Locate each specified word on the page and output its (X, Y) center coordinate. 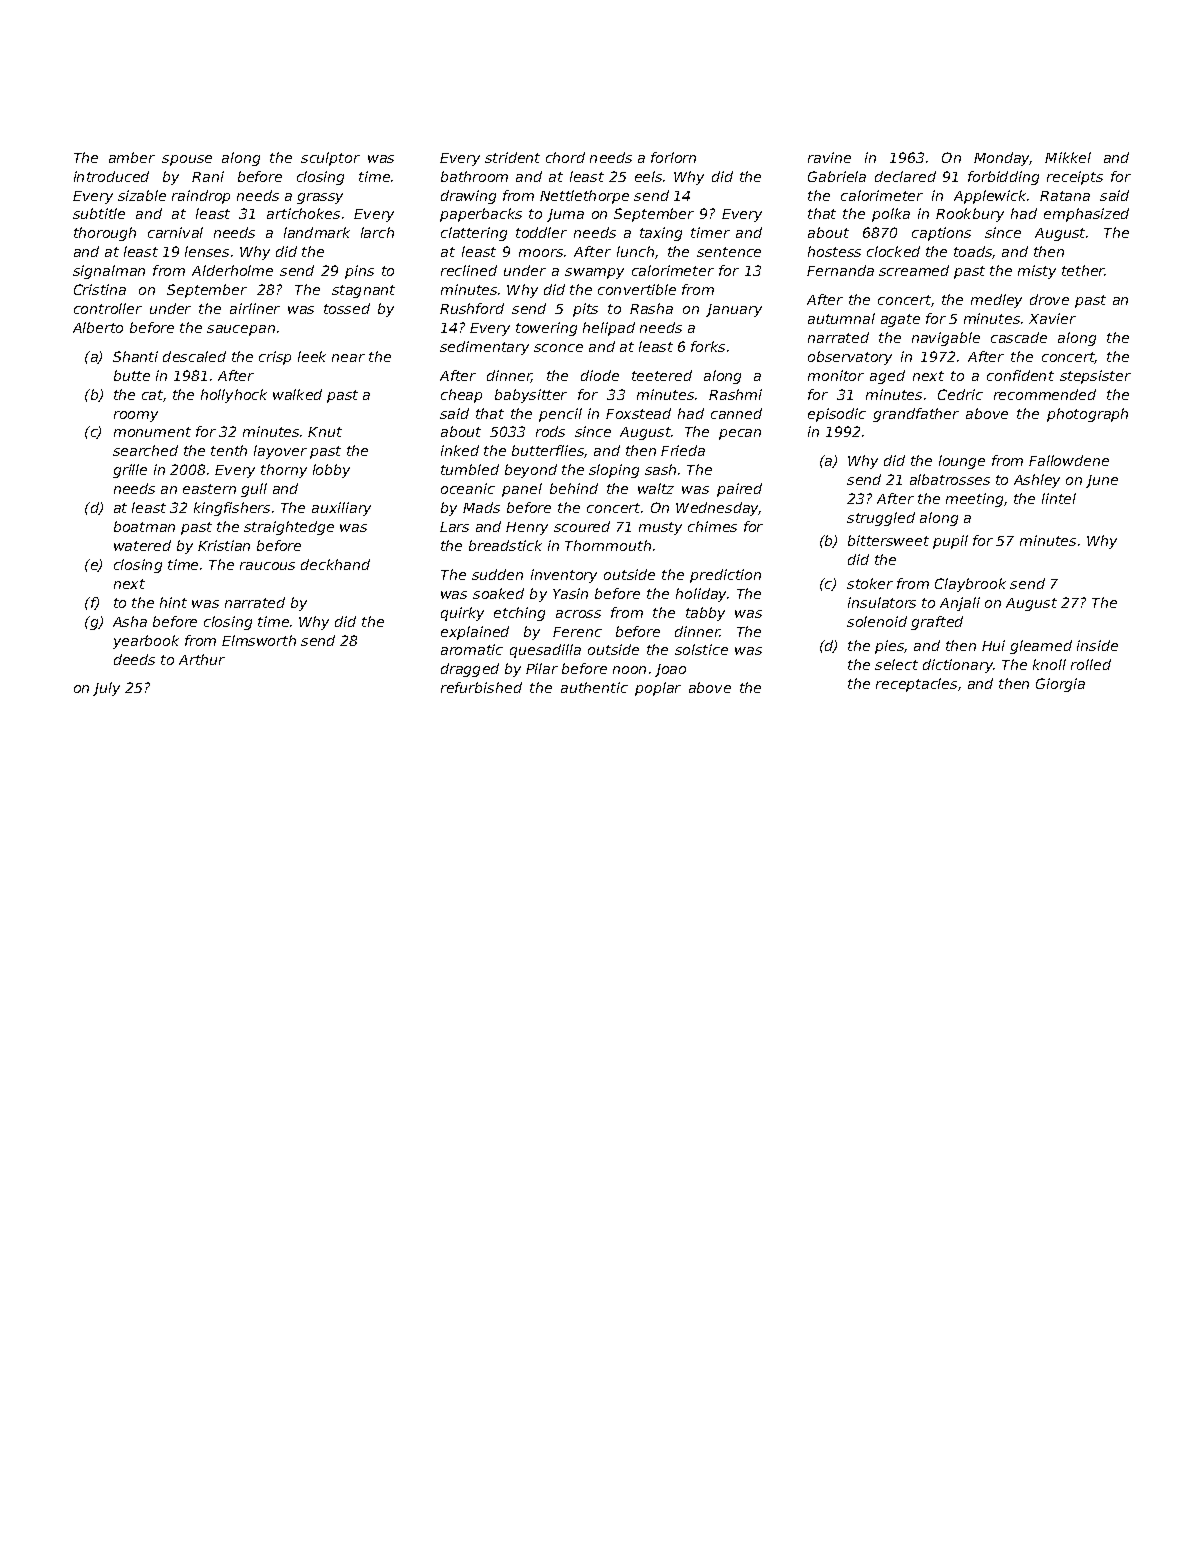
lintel (1059, 498)
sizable (142, 195)
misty (1037, 272)
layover (280, 452)
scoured (582, 526)
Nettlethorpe (584, 197)
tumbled (470, 469)
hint (173, 602)
